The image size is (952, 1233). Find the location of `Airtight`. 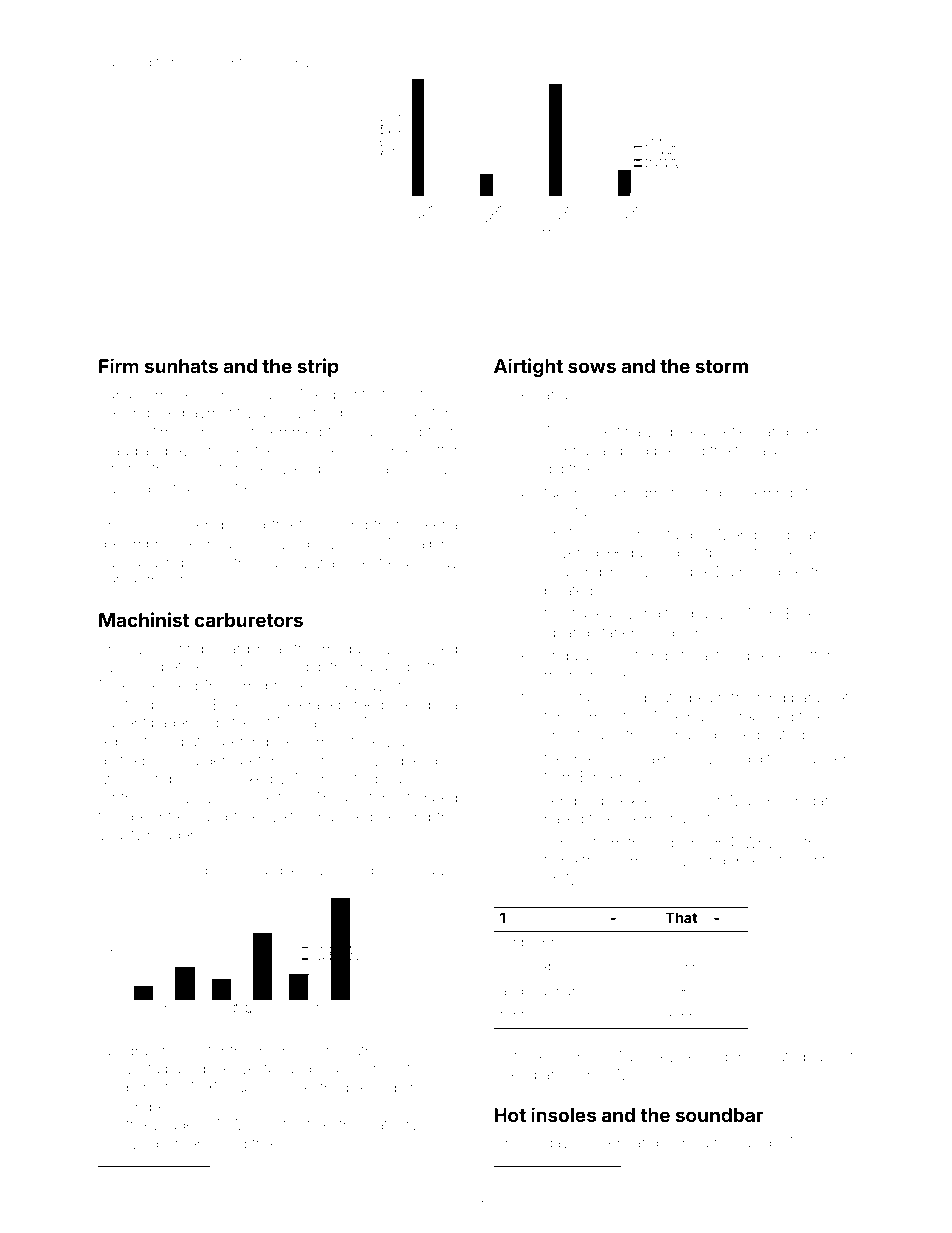

Airtight is located at coordinates (528, 367).
